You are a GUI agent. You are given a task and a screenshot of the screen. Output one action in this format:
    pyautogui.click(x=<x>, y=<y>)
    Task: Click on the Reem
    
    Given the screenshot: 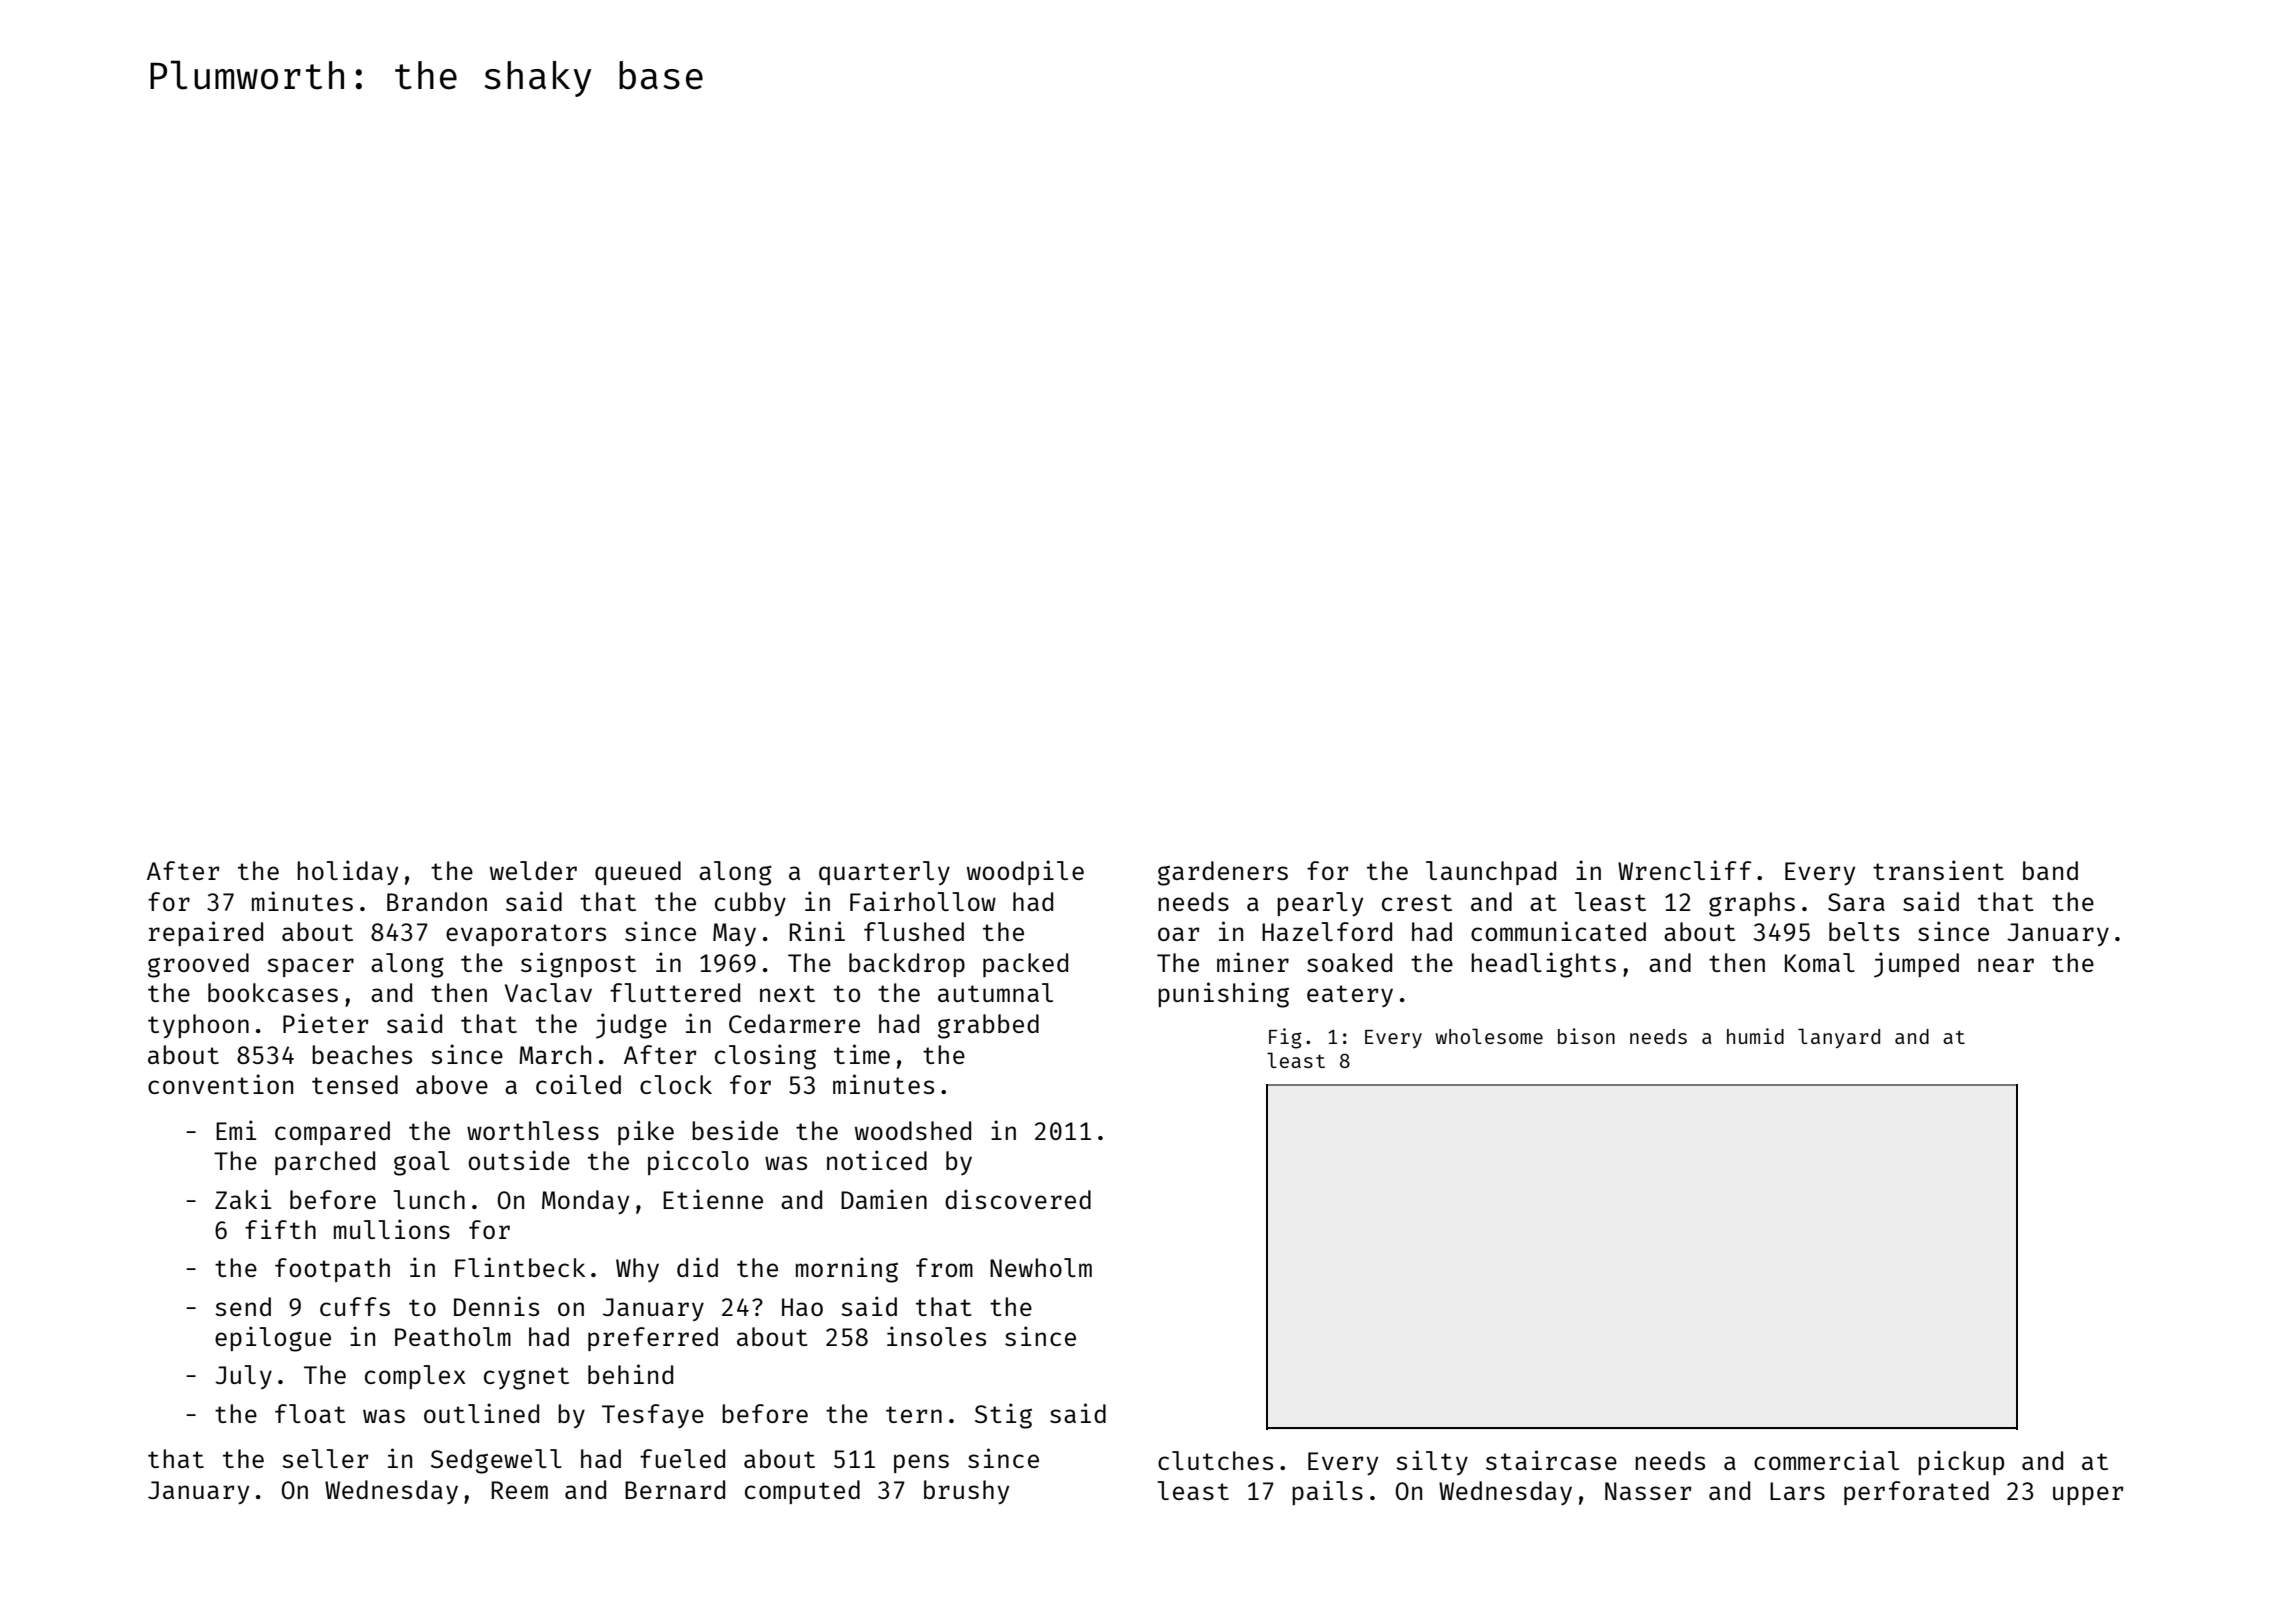 What is the action you would take?
    pyautogui.click(x=520, y=1490)
